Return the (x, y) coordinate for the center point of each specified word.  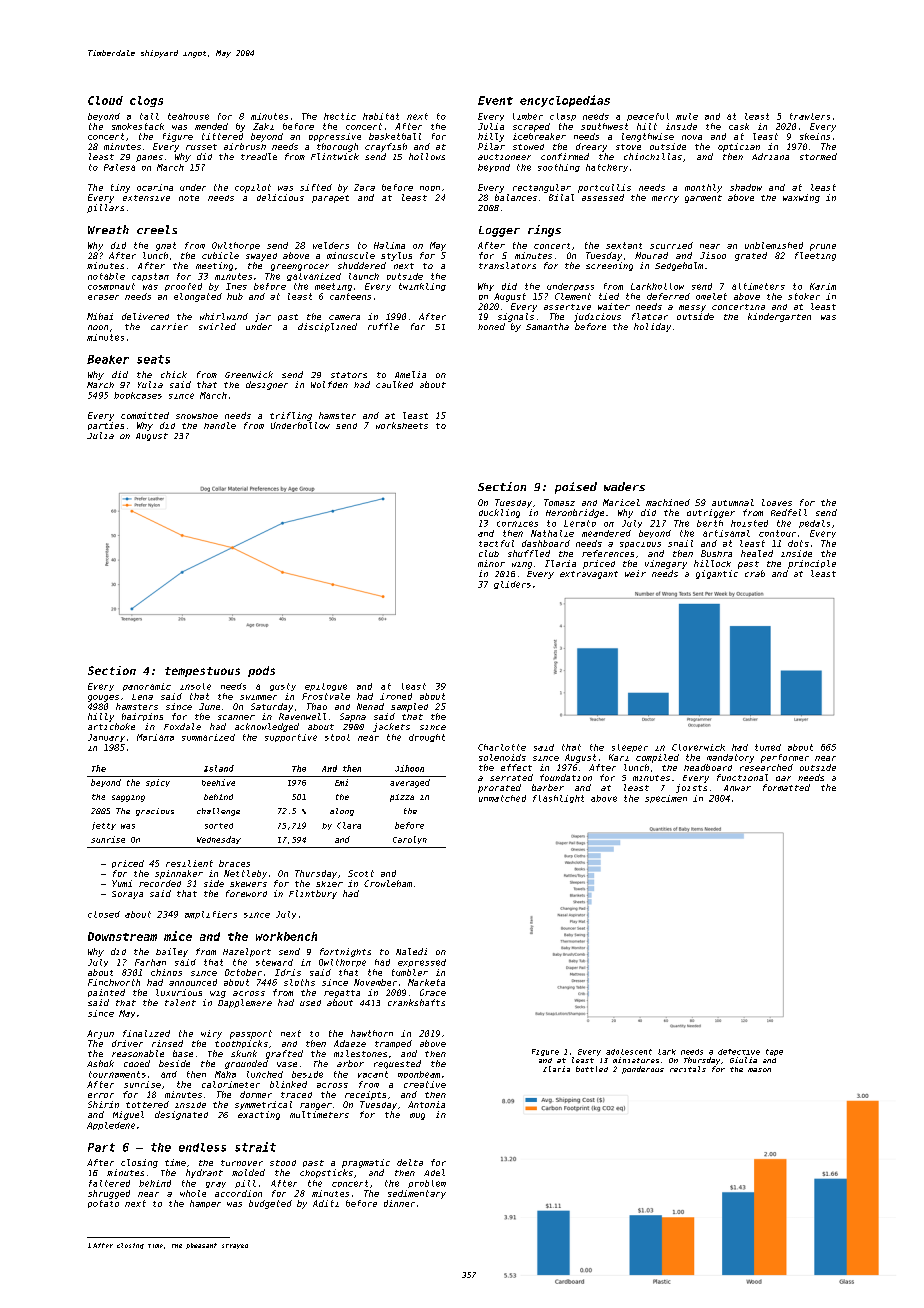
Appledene (111, 1126)
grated (751, 256)
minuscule (351, 255)
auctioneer (504, 157)
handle (220, 425)
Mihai (100, 316)
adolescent (629, 1052)
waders (624, 486)
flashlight (558, 799)
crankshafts (416, 1002)
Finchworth (114, 982)
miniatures (636, 1060)
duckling (499, 513)
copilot (253, 188)
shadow (746, 187)
